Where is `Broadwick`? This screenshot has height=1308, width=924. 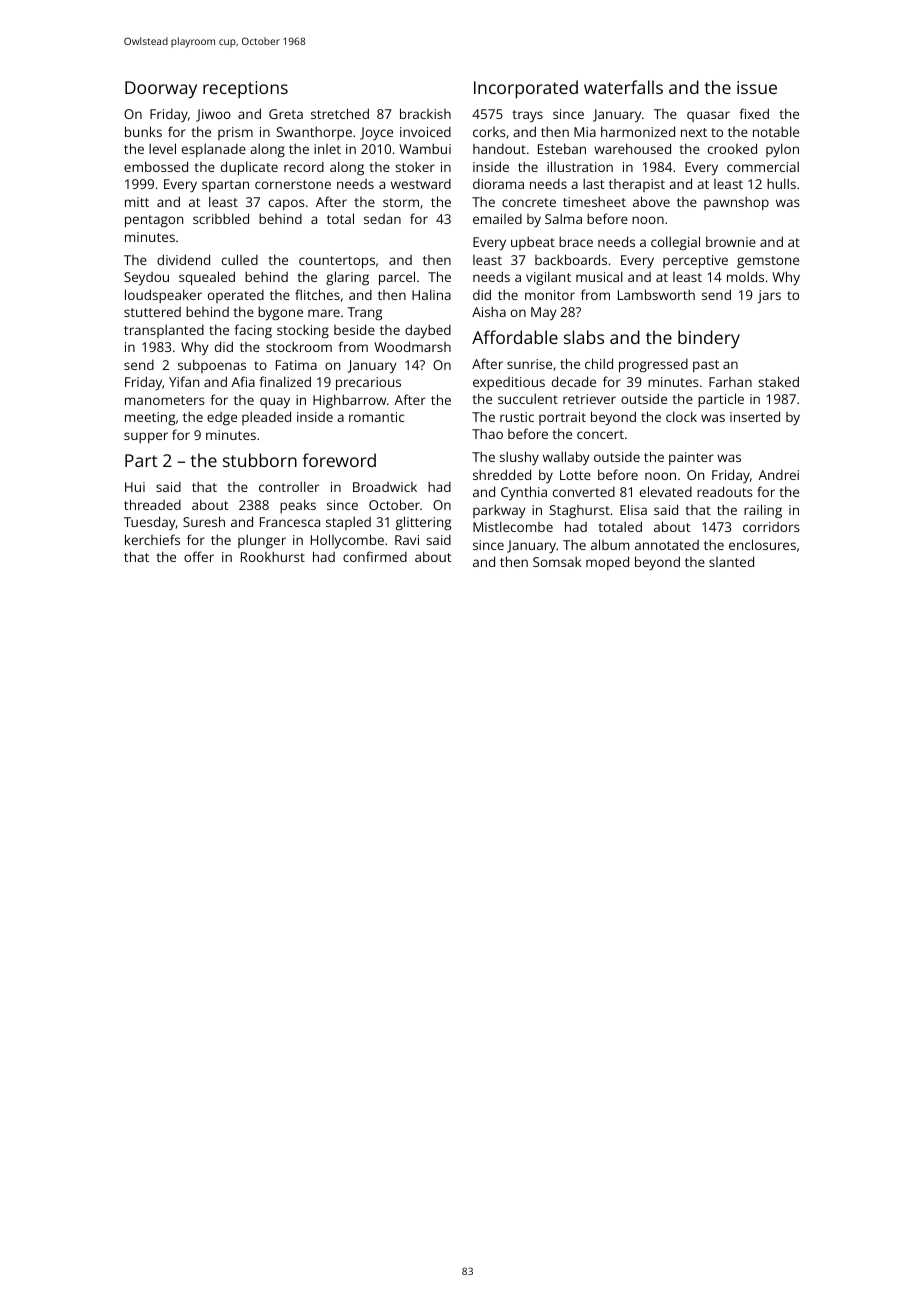
Broadwick is located at coordinates (385, 487).
